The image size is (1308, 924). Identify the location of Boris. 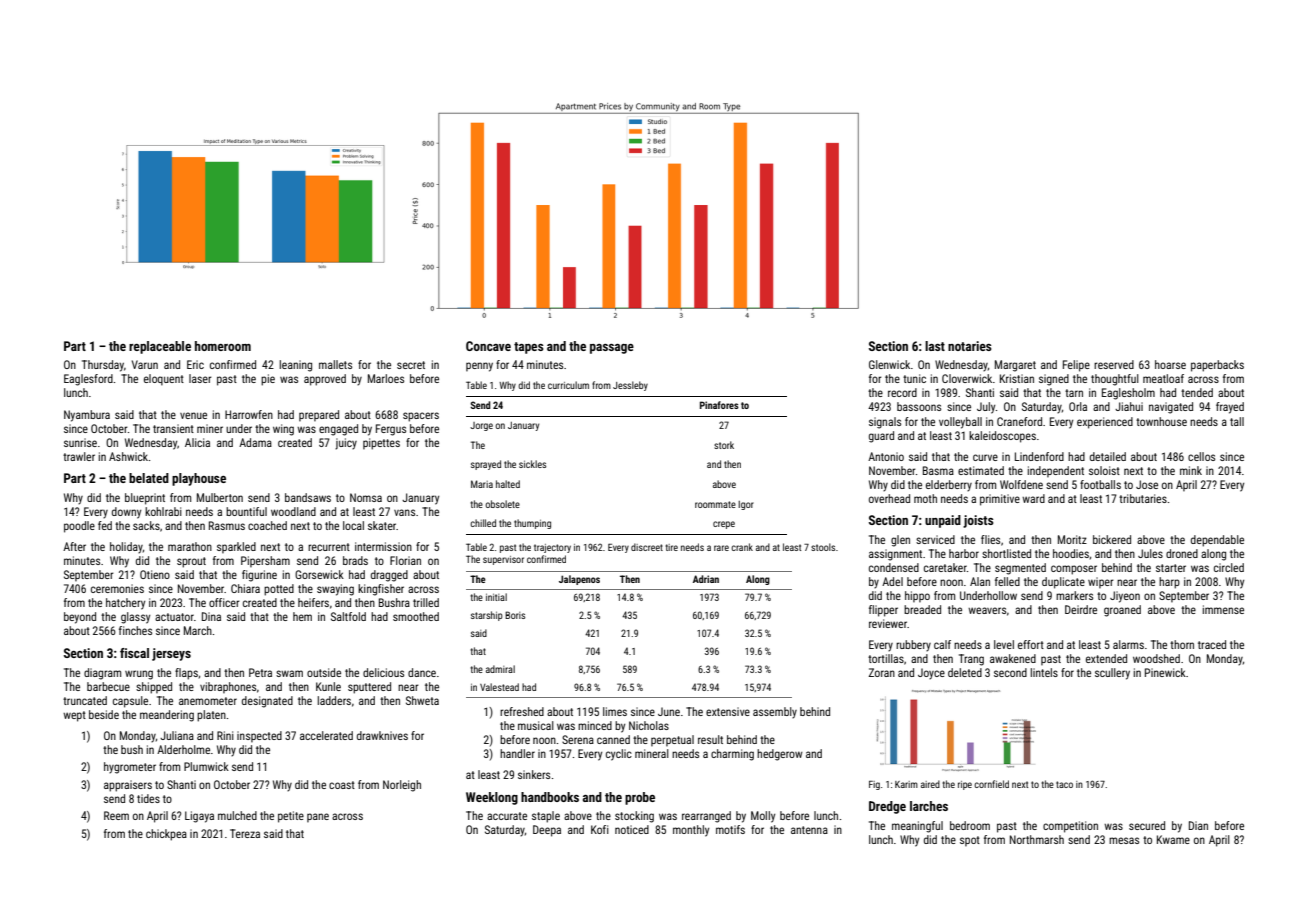
(515, 615).
